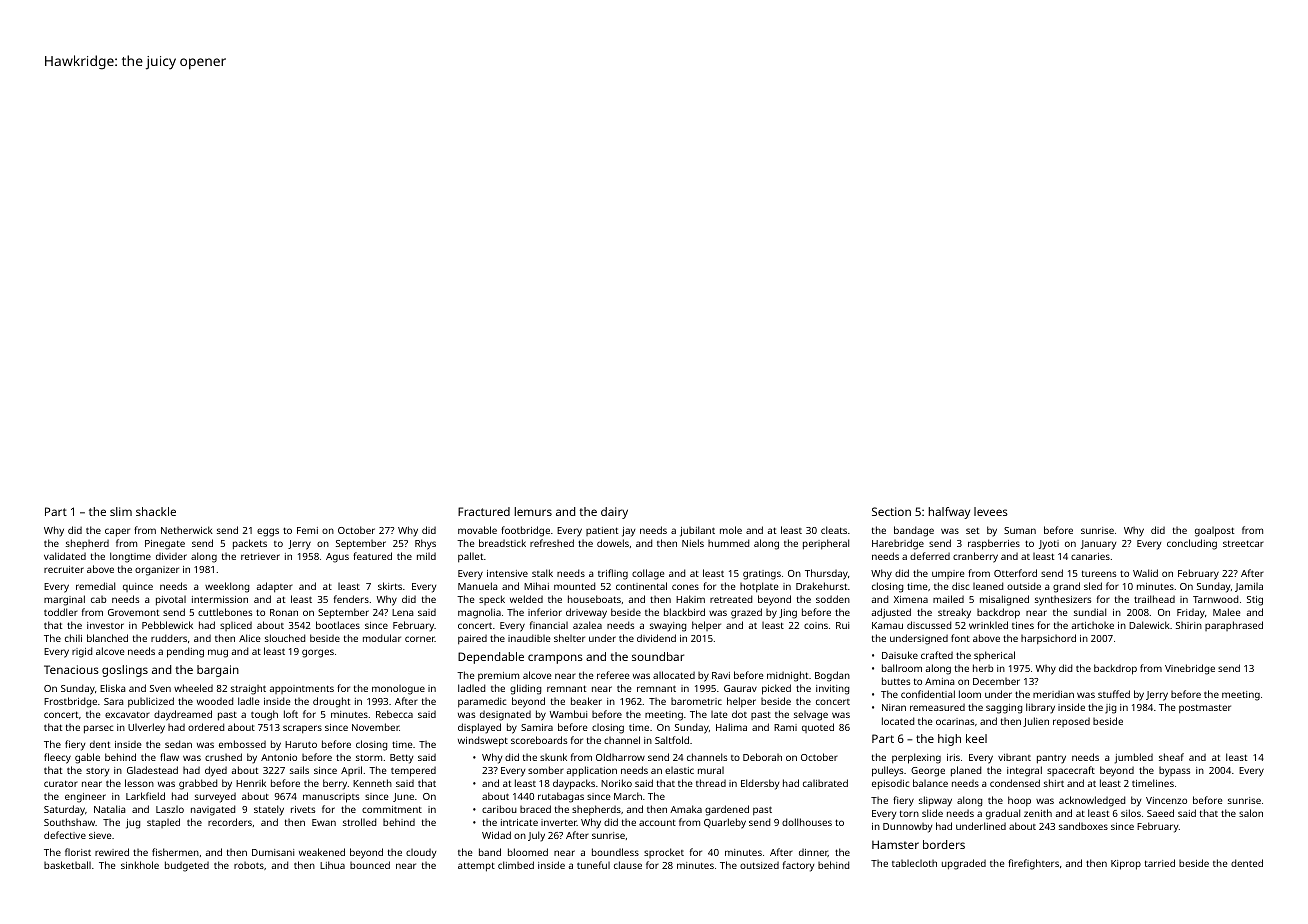  Describe the element at coordinates (731, 530) in the page. I see `mole` at that location.
